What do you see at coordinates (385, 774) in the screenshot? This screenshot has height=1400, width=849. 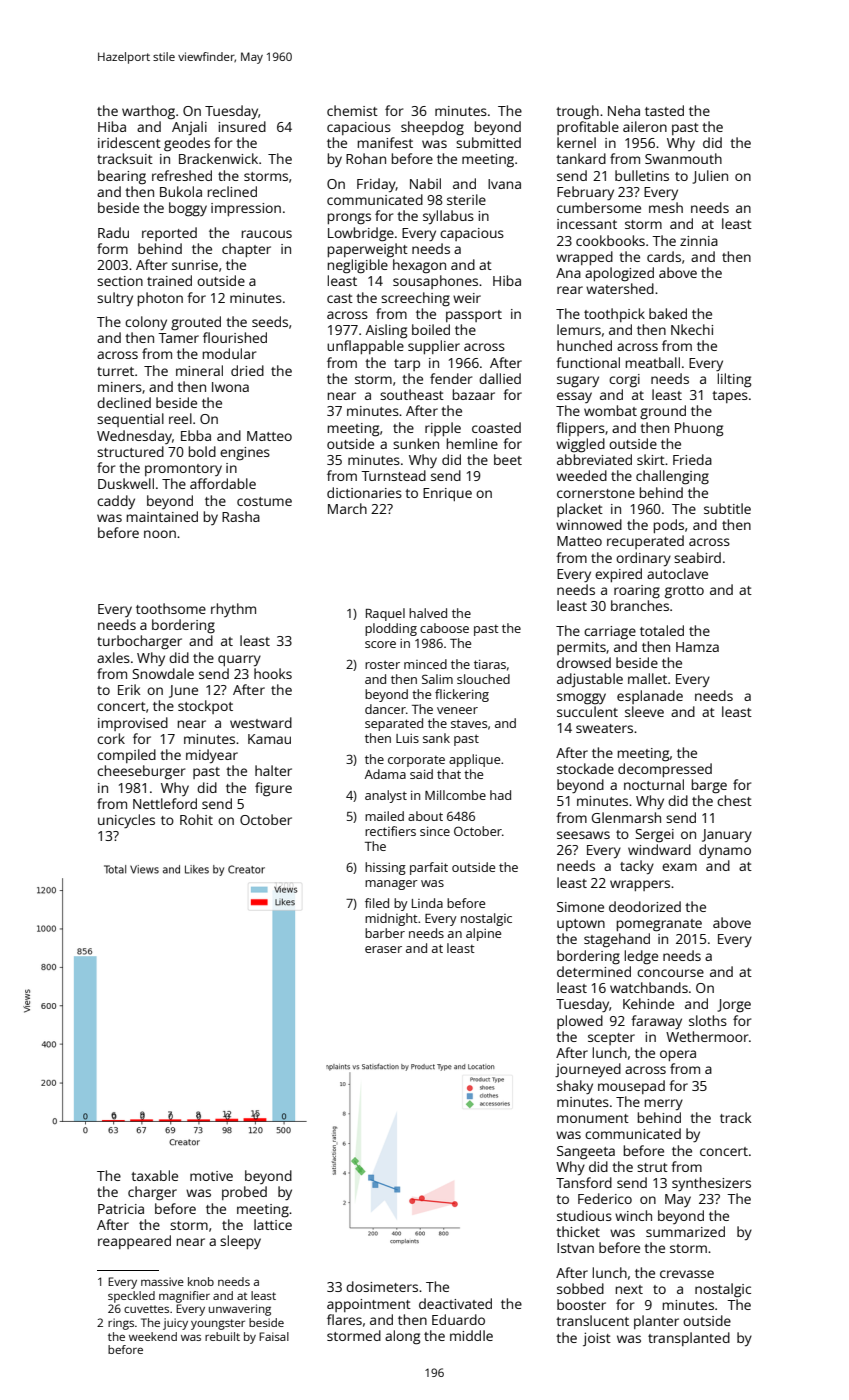 I see `Adama` at bounding box center [385, 774].
